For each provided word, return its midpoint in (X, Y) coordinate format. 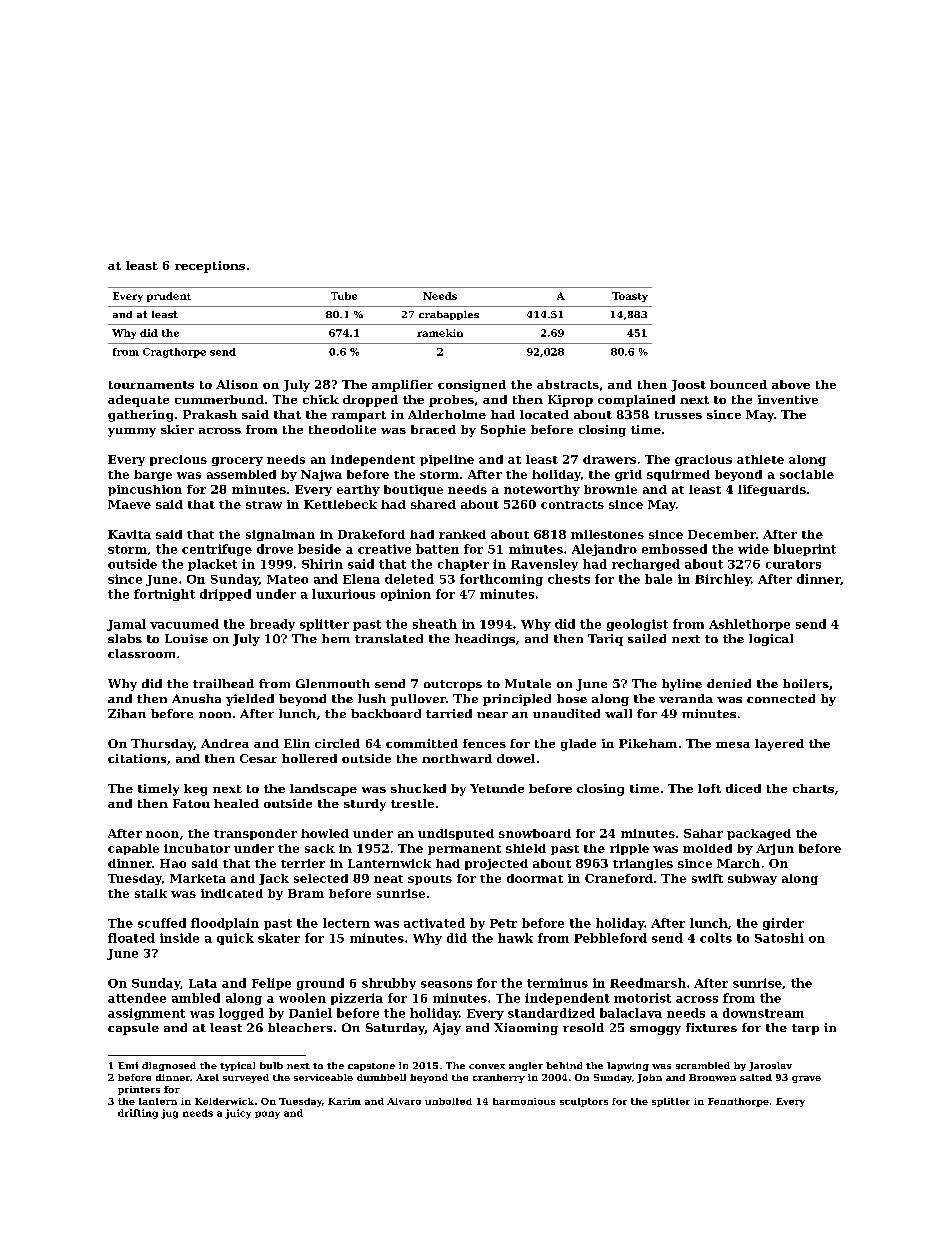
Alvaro (404, 1101)
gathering (140, 416)
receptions (210, 267)
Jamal (126, 625)
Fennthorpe (738, 1102)
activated (434, 923)
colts (716, 938)
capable (133, 849)
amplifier (402, 386)
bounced (738, 384)
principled (517, 700)
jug (169, 1114)
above (791, 384)
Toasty (630, 297)
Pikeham (648, 743)
